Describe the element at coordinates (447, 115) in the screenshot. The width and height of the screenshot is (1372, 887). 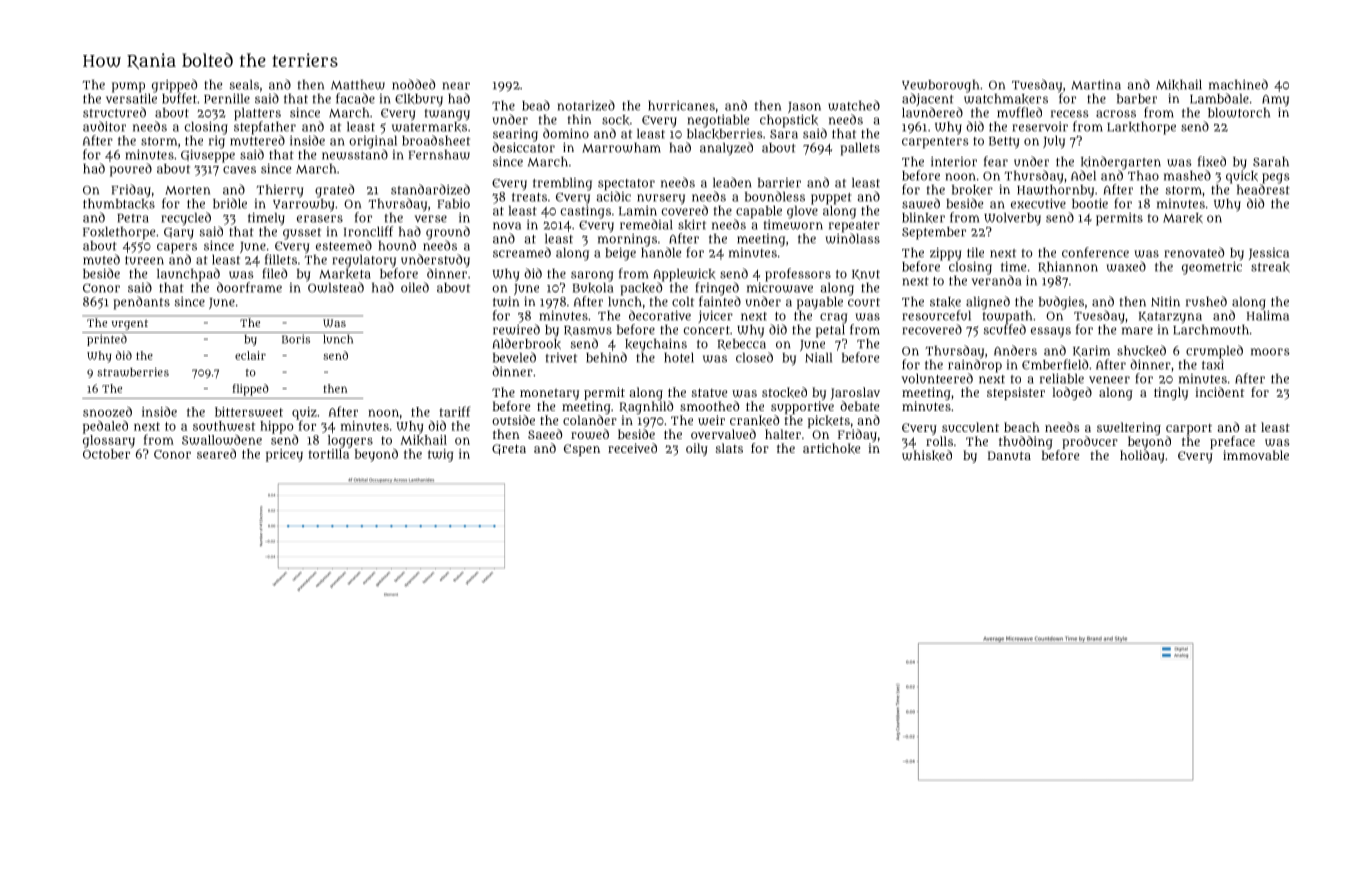
I see `twangy` at that location.
